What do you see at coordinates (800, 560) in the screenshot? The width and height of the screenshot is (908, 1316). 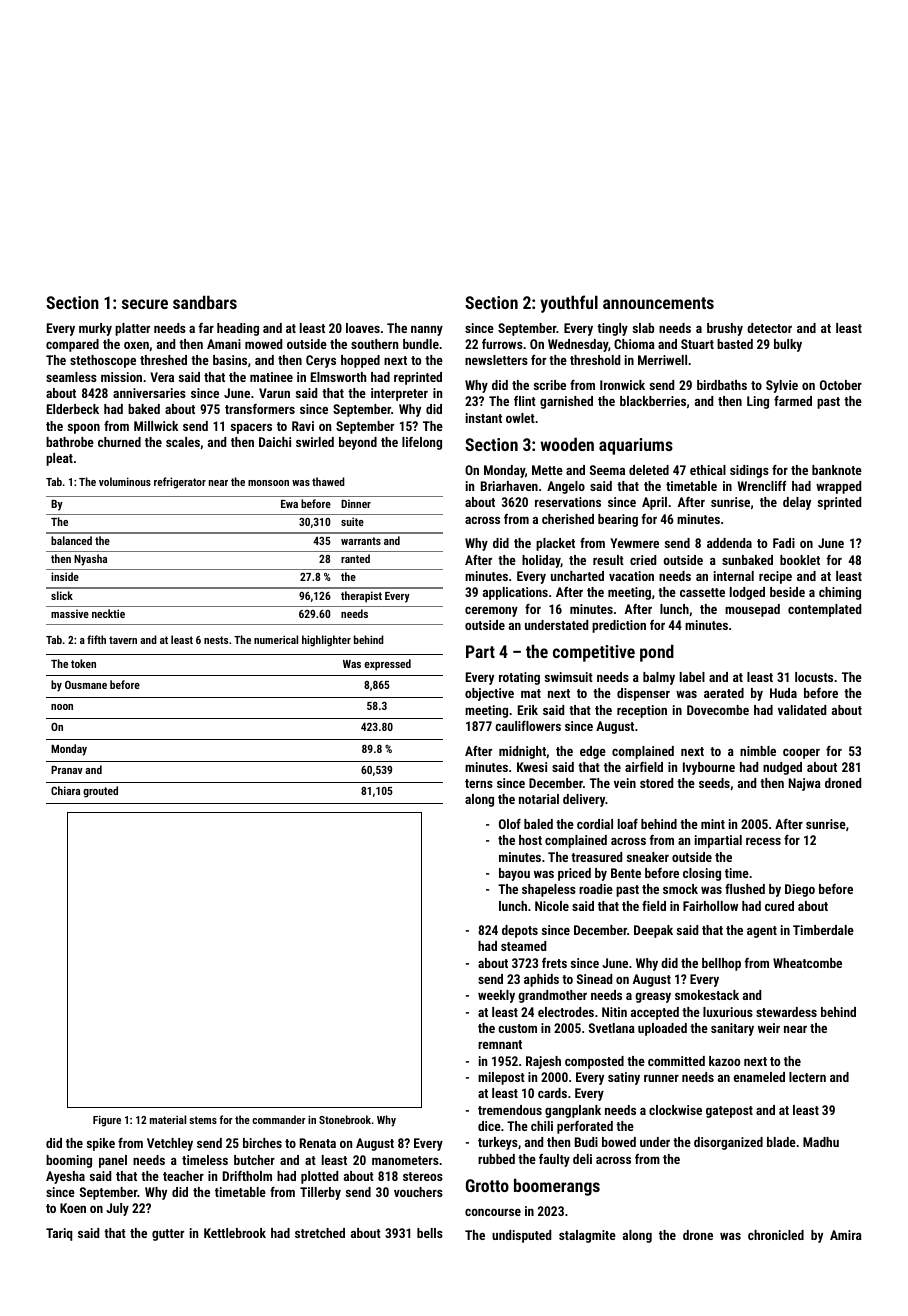 I see `booklet` at bounding box center [800, 560].
